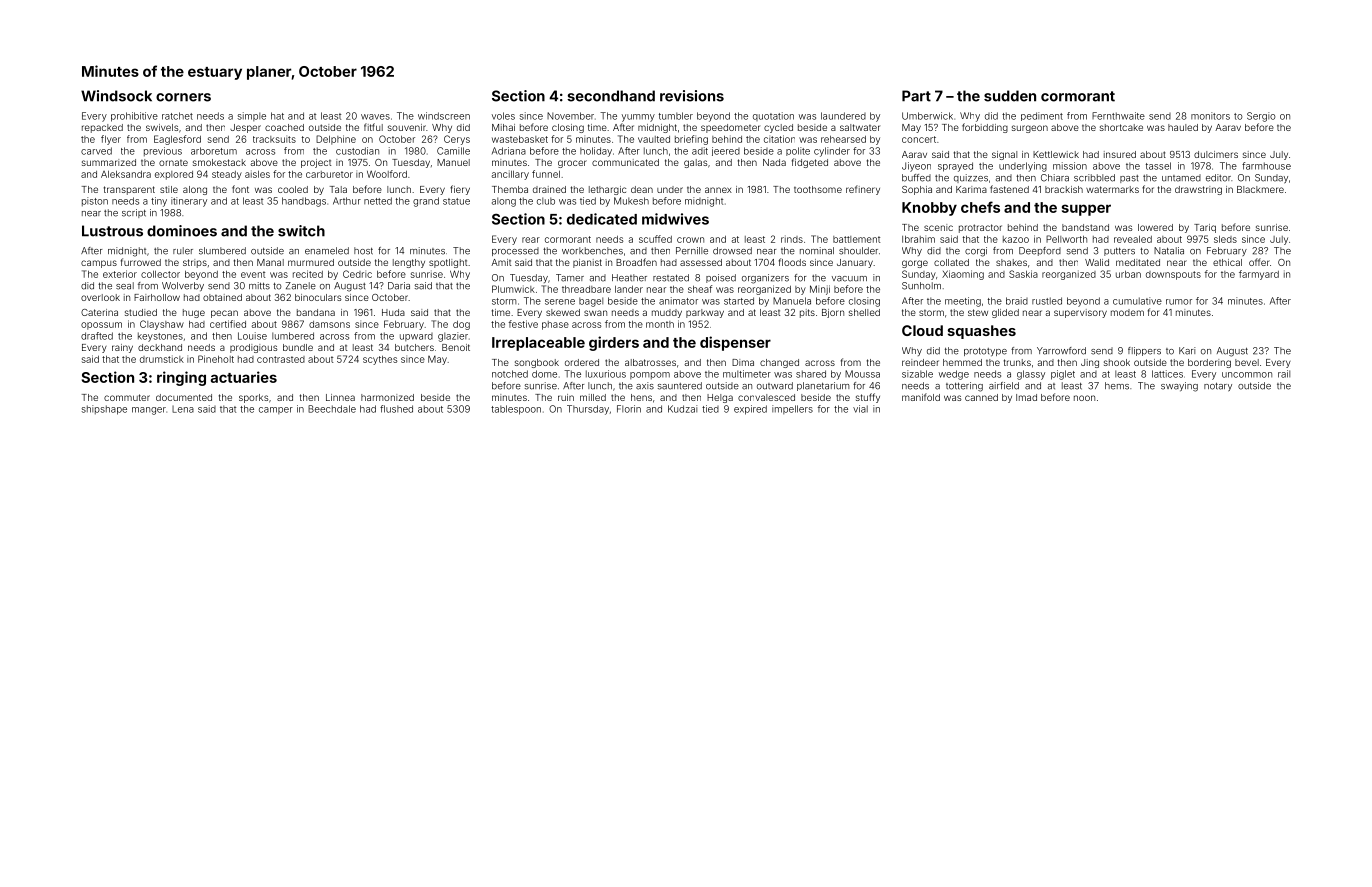 The height and width of the page is (887, 1372). What do you see at coordinates (811, 374) in the page?
I see `shared` at bounding box center [811, 374].
